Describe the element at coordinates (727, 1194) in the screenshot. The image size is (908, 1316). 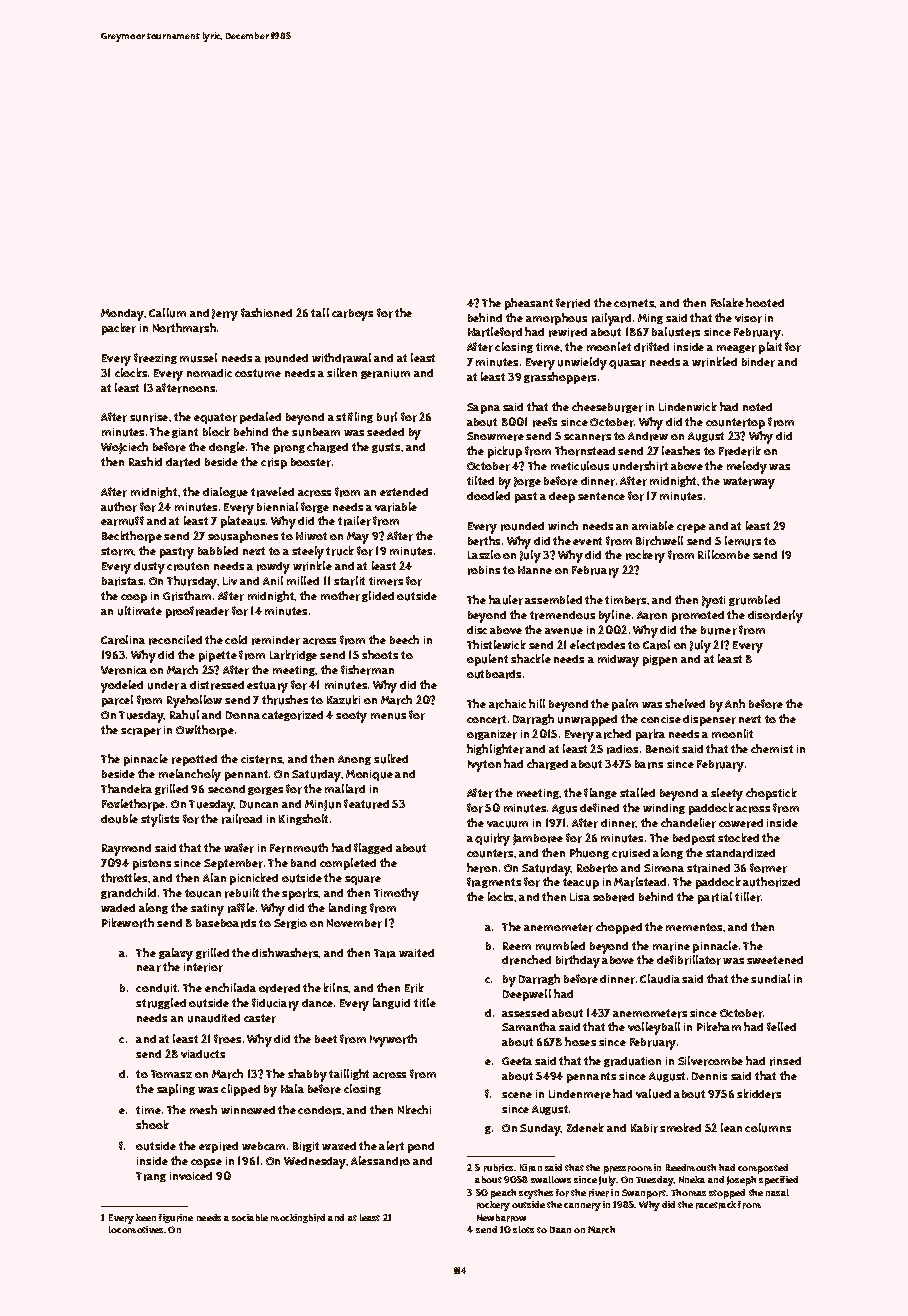
I see `stopped` at that location.
